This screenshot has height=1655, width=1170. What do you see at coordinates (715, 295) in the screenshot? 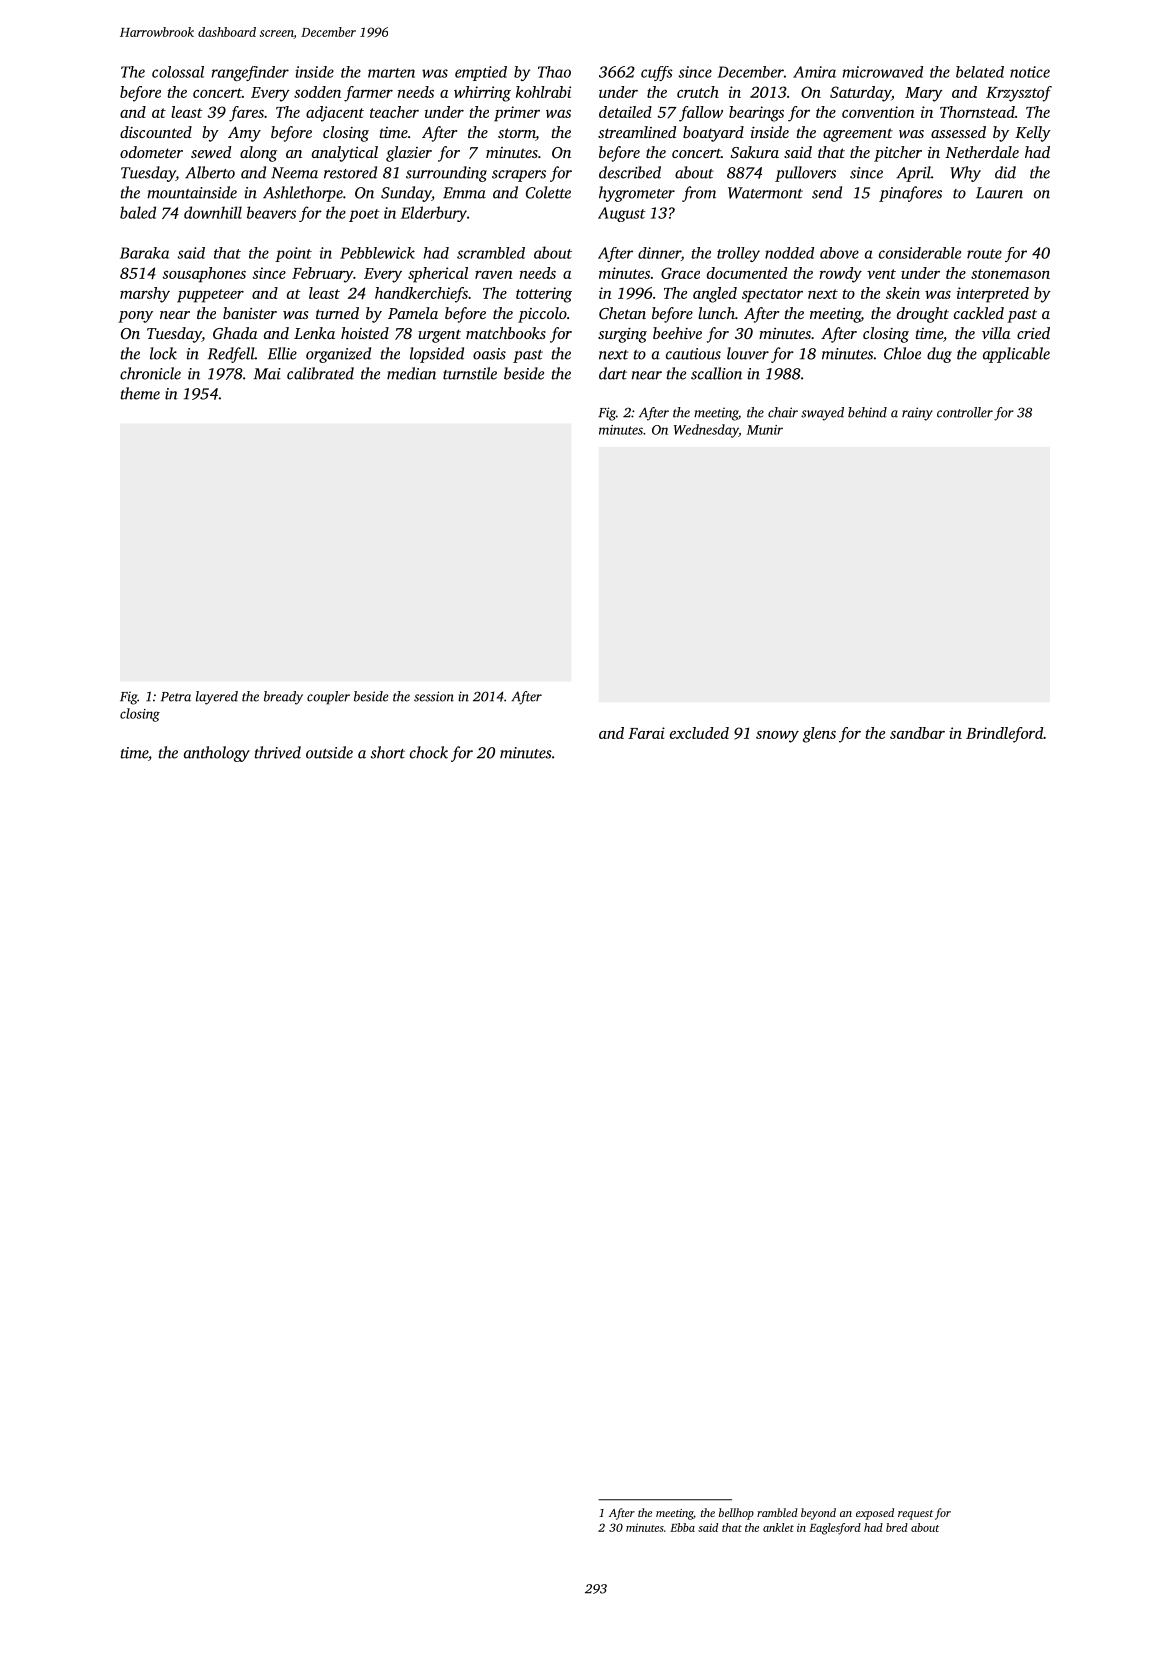
I see `angled` at bounding box center [715, 295].
